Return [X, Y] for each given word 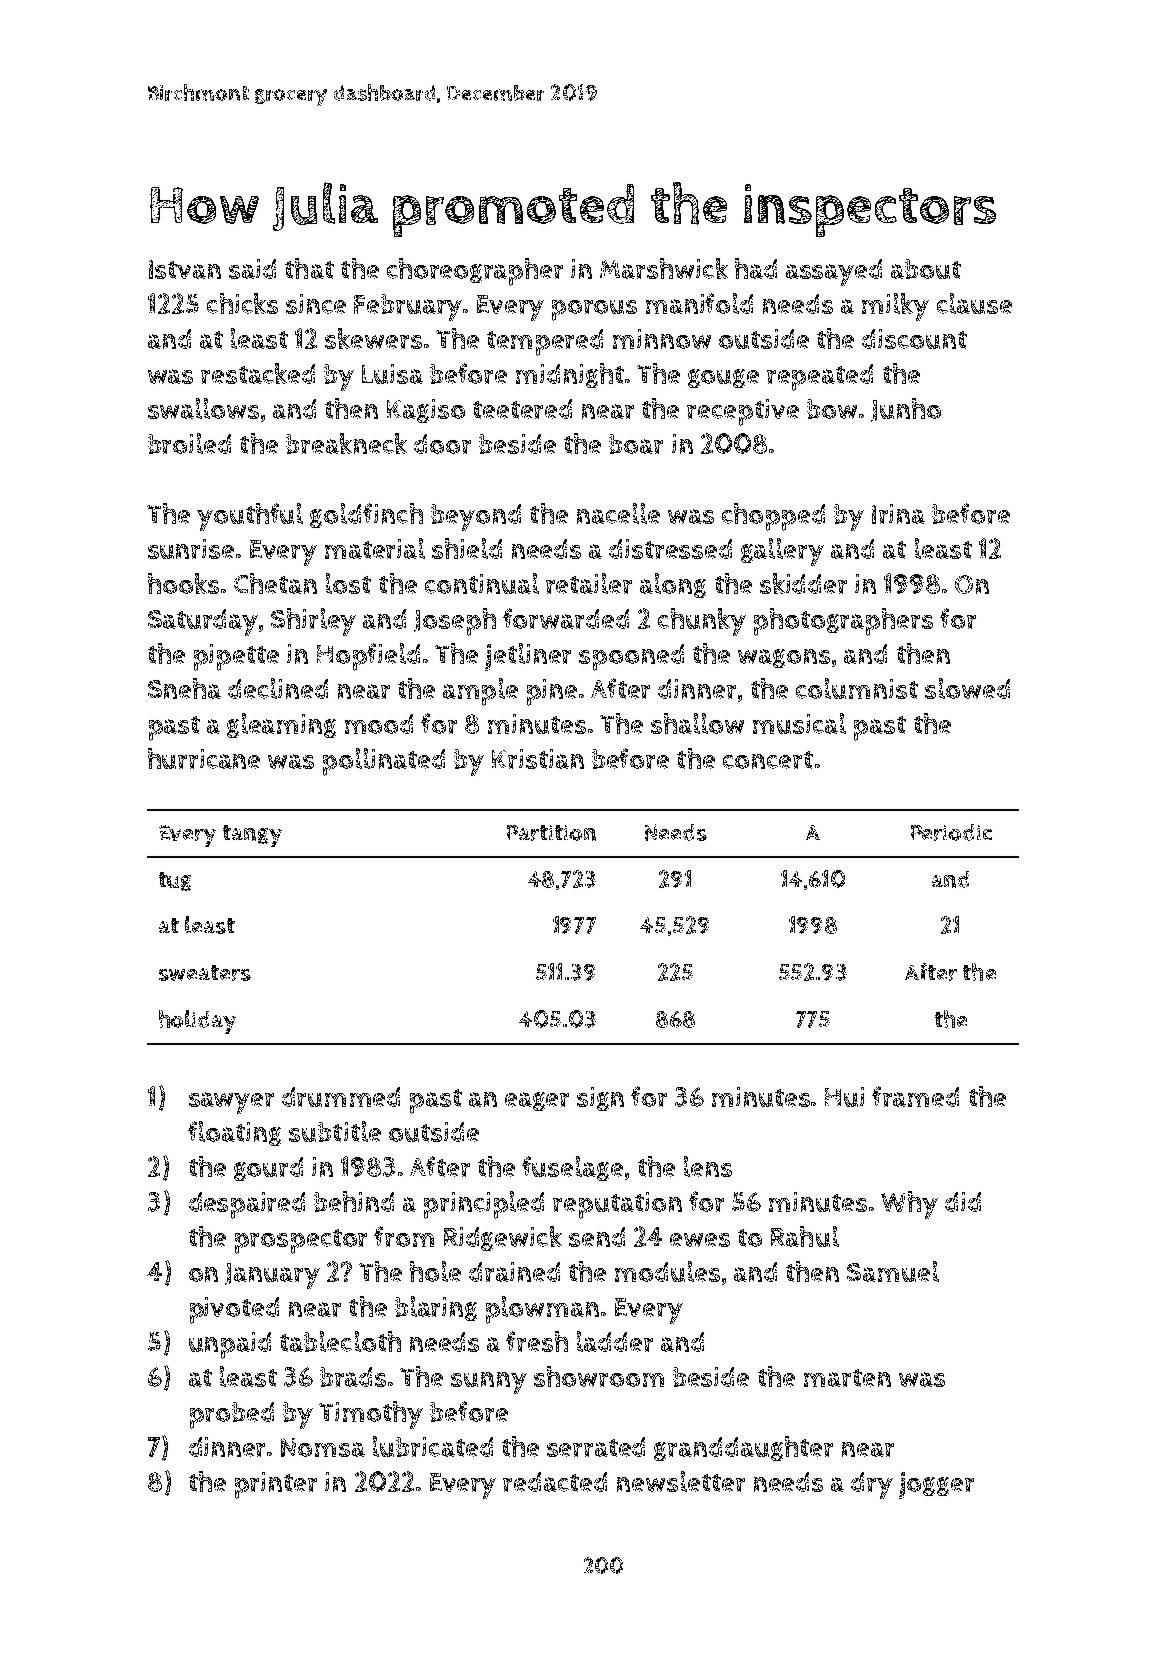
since [316, 304]
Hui [844, 1097]
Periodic [951, 832]
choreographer [475, 272]
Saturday [203, 622]
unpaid [230, 1345]
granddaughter [743, 1448]
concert [768, 760]
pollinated [384, 762]
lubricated [433, 1446]
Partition [551, 833]
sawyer [231, 1103]
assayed [834, 272]
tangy [252, 836]
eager [537, 1101]
